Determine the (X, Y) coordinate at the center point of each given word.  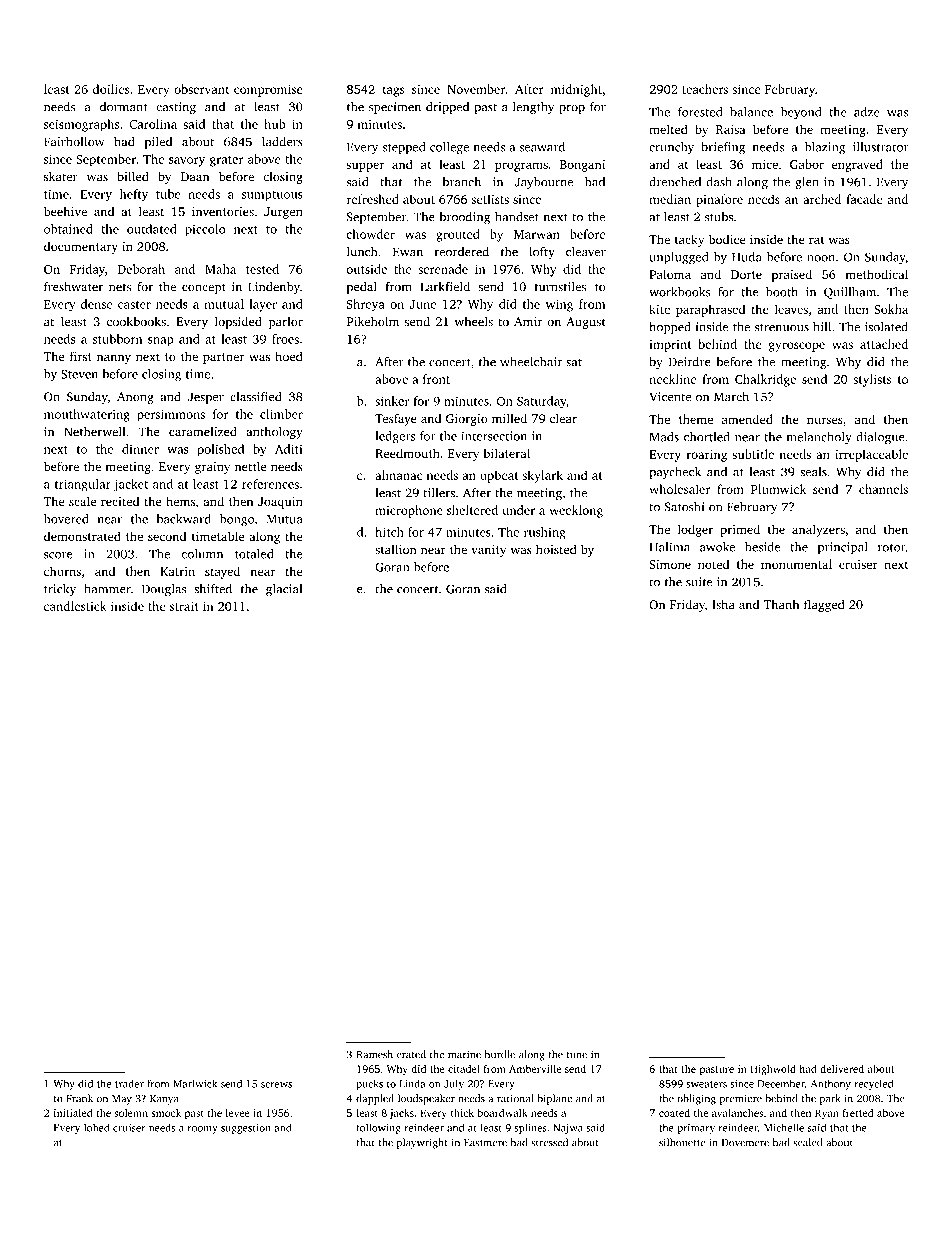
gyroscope (797, 347)
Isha (723, 604)
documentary (81, 247)
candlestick (75, 606)
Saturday (541, 402)
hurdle (500, 1054)
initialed (73, 1113)
